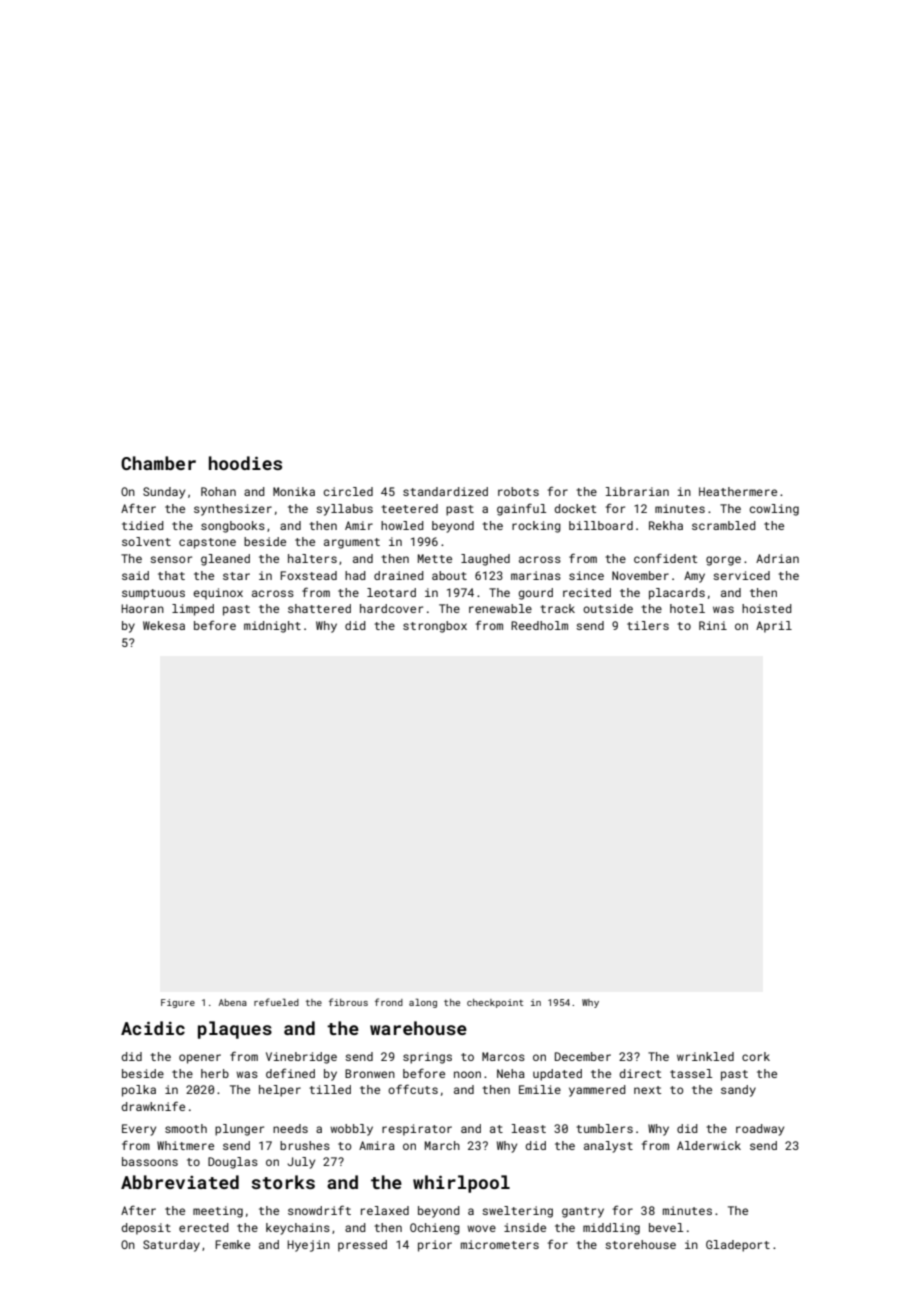 The image size is (924, 1308). Describe the element at coordinates (409, 508) in the image. I see `teetered` at that location.
